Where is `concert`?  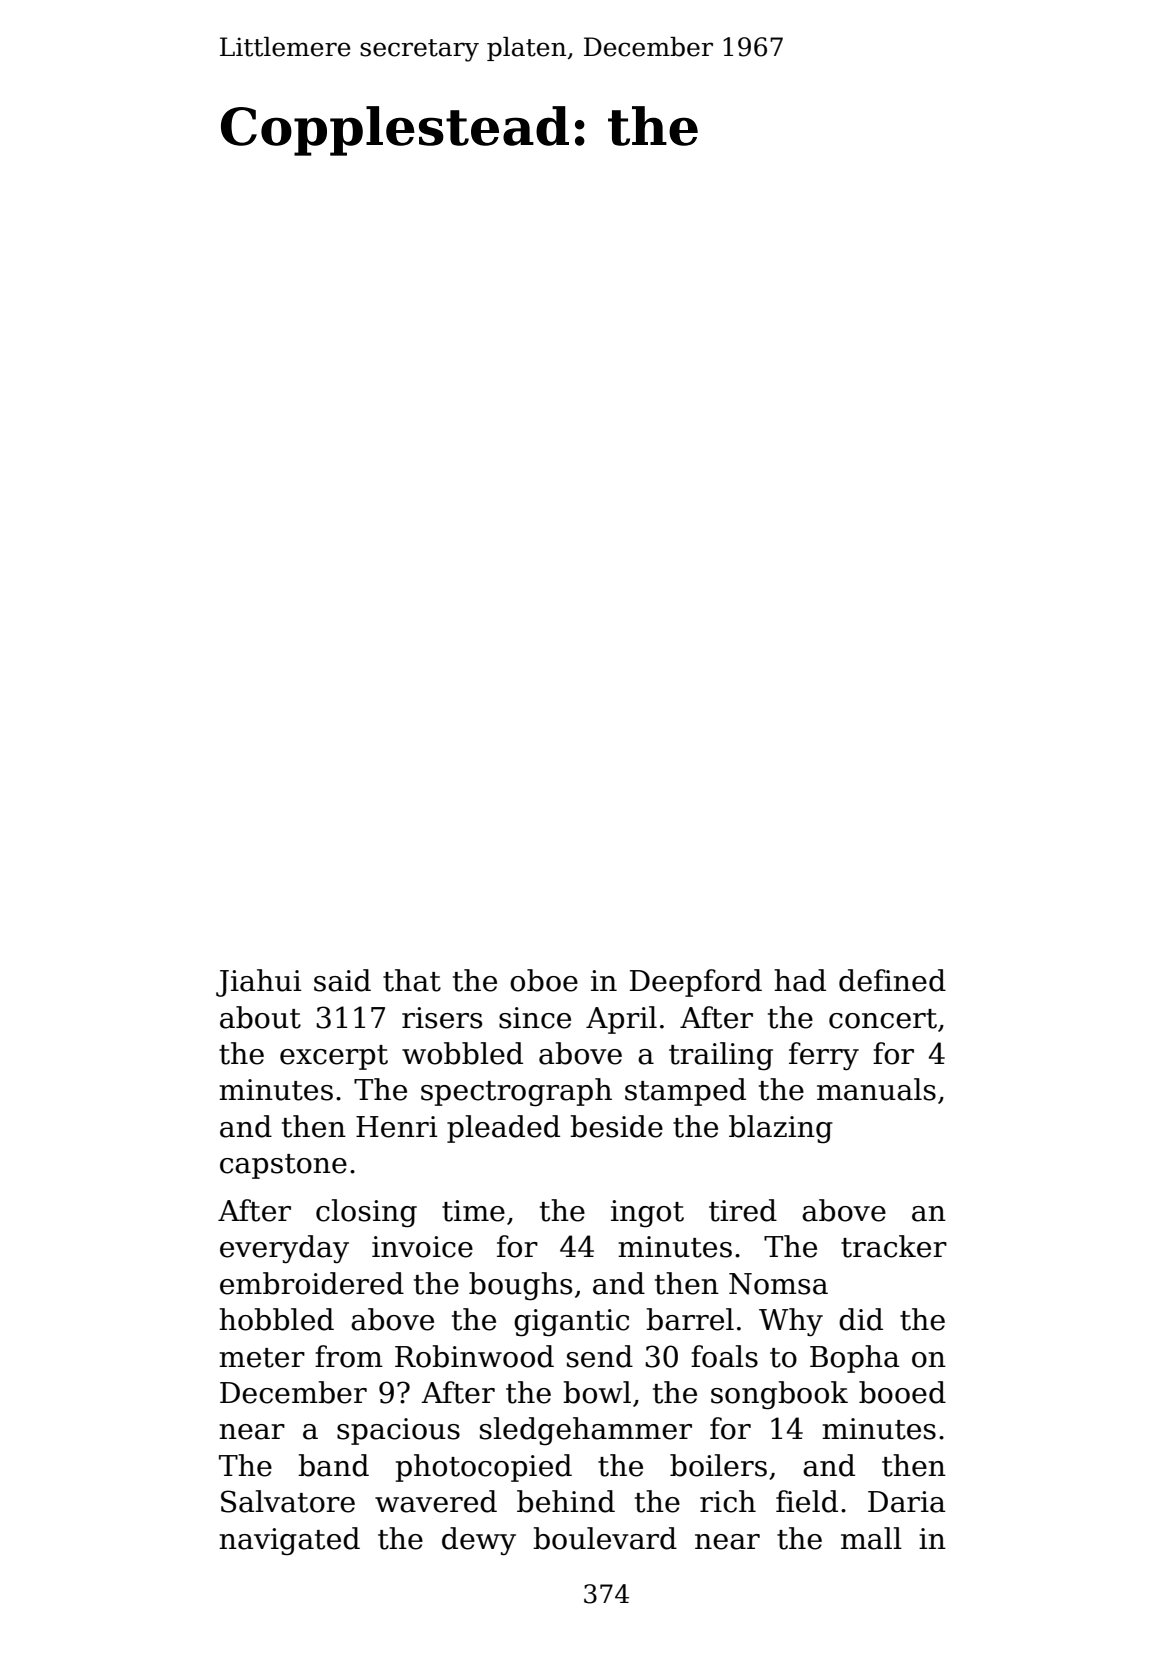 concert is located at coordinates (883, 1019).
